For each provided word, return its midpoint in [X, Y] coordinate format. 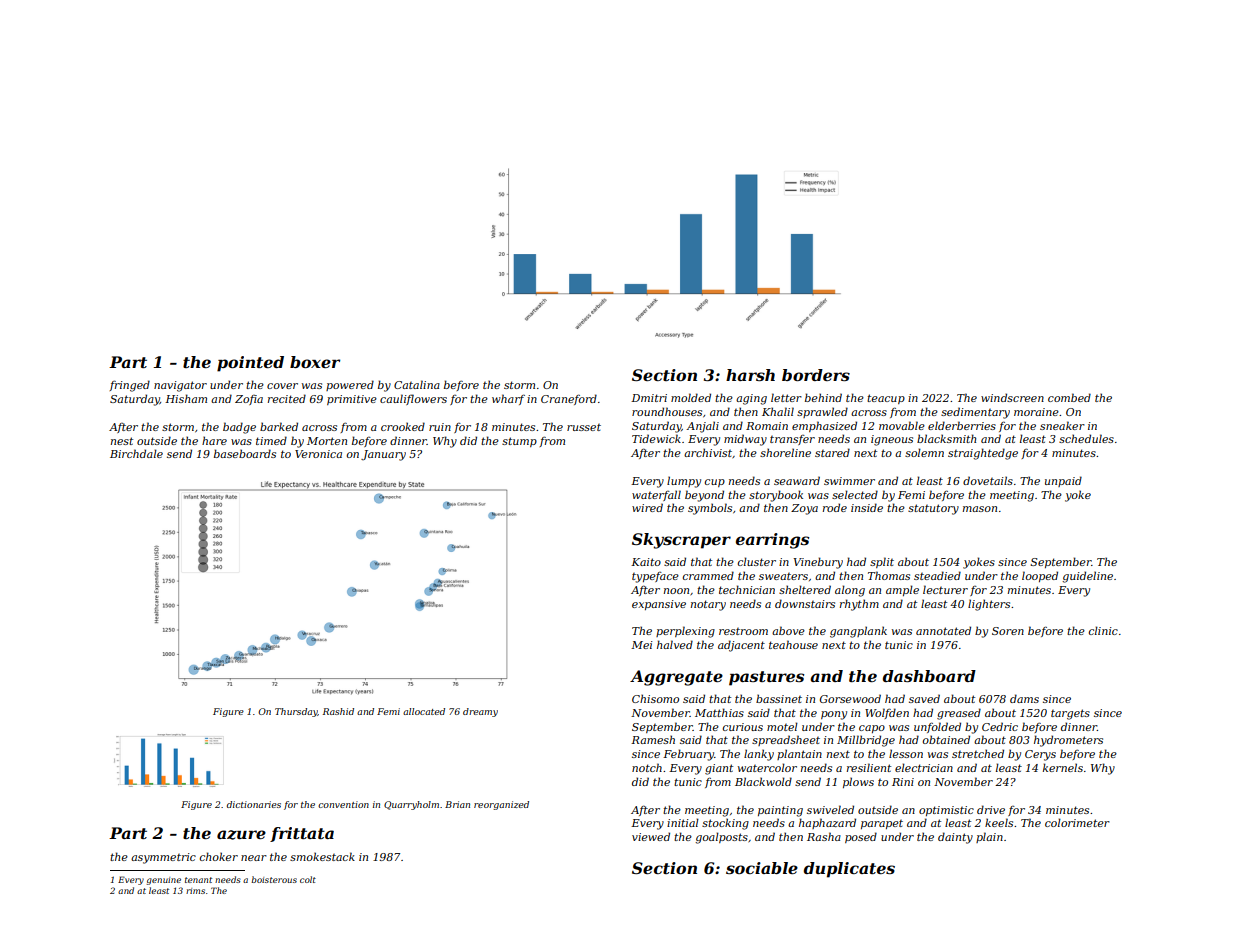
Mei [642, 645]
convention [343, 804]
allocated [424, 711]
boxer [315, 362]
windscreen [1012, 397]
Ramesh [653, 739]
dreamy [480, 712]
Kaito [646, 562]
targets [1070, 714]
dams [1024, 698]
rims [195, 891]
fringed [130, 386]
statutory [933, 509]
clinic [1103, 630]
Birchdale [136, 453]
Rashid [338, 711]
